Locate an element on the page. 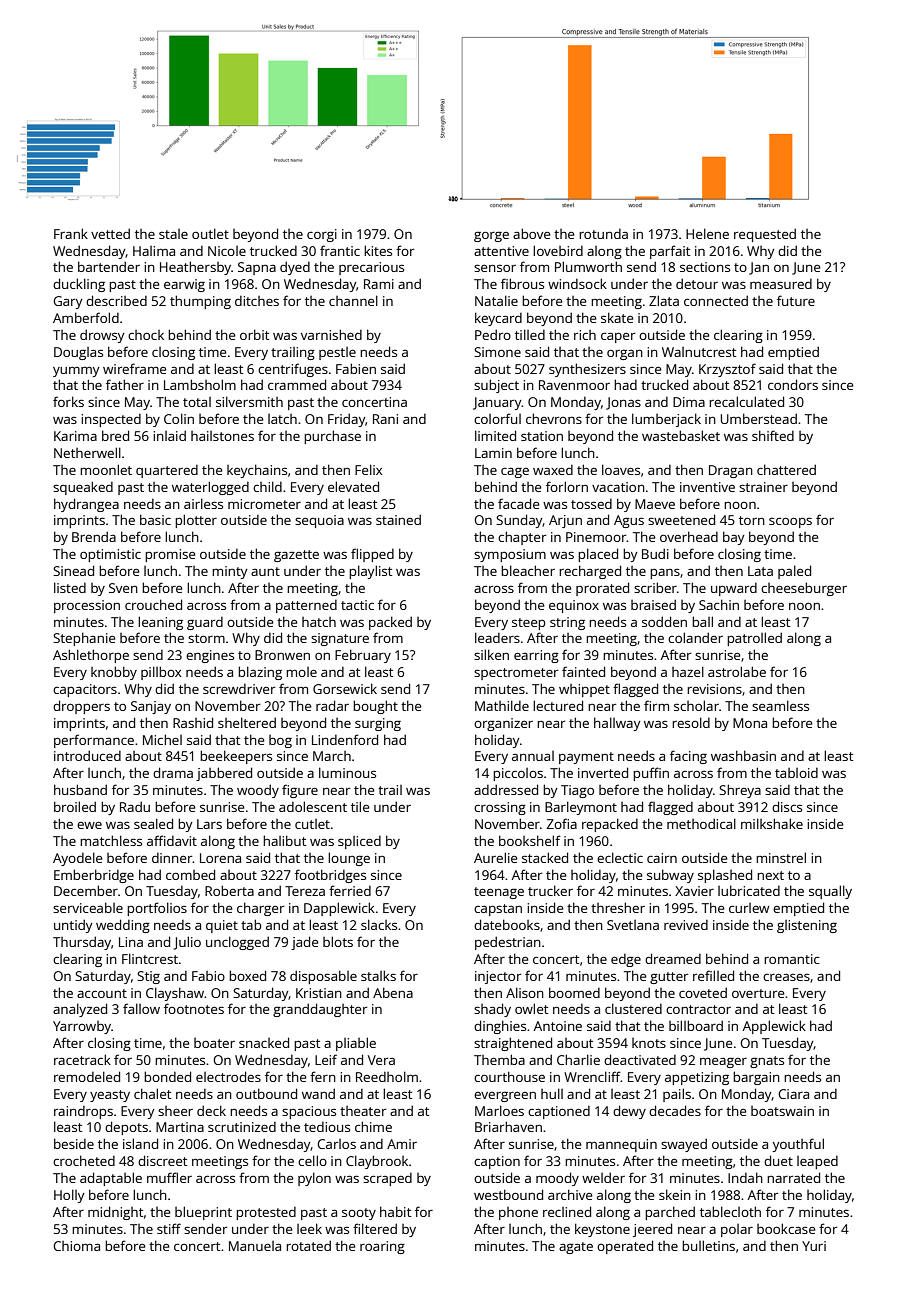 This image has height=1316, width=908. measured is located at coordinates (781, 284).
